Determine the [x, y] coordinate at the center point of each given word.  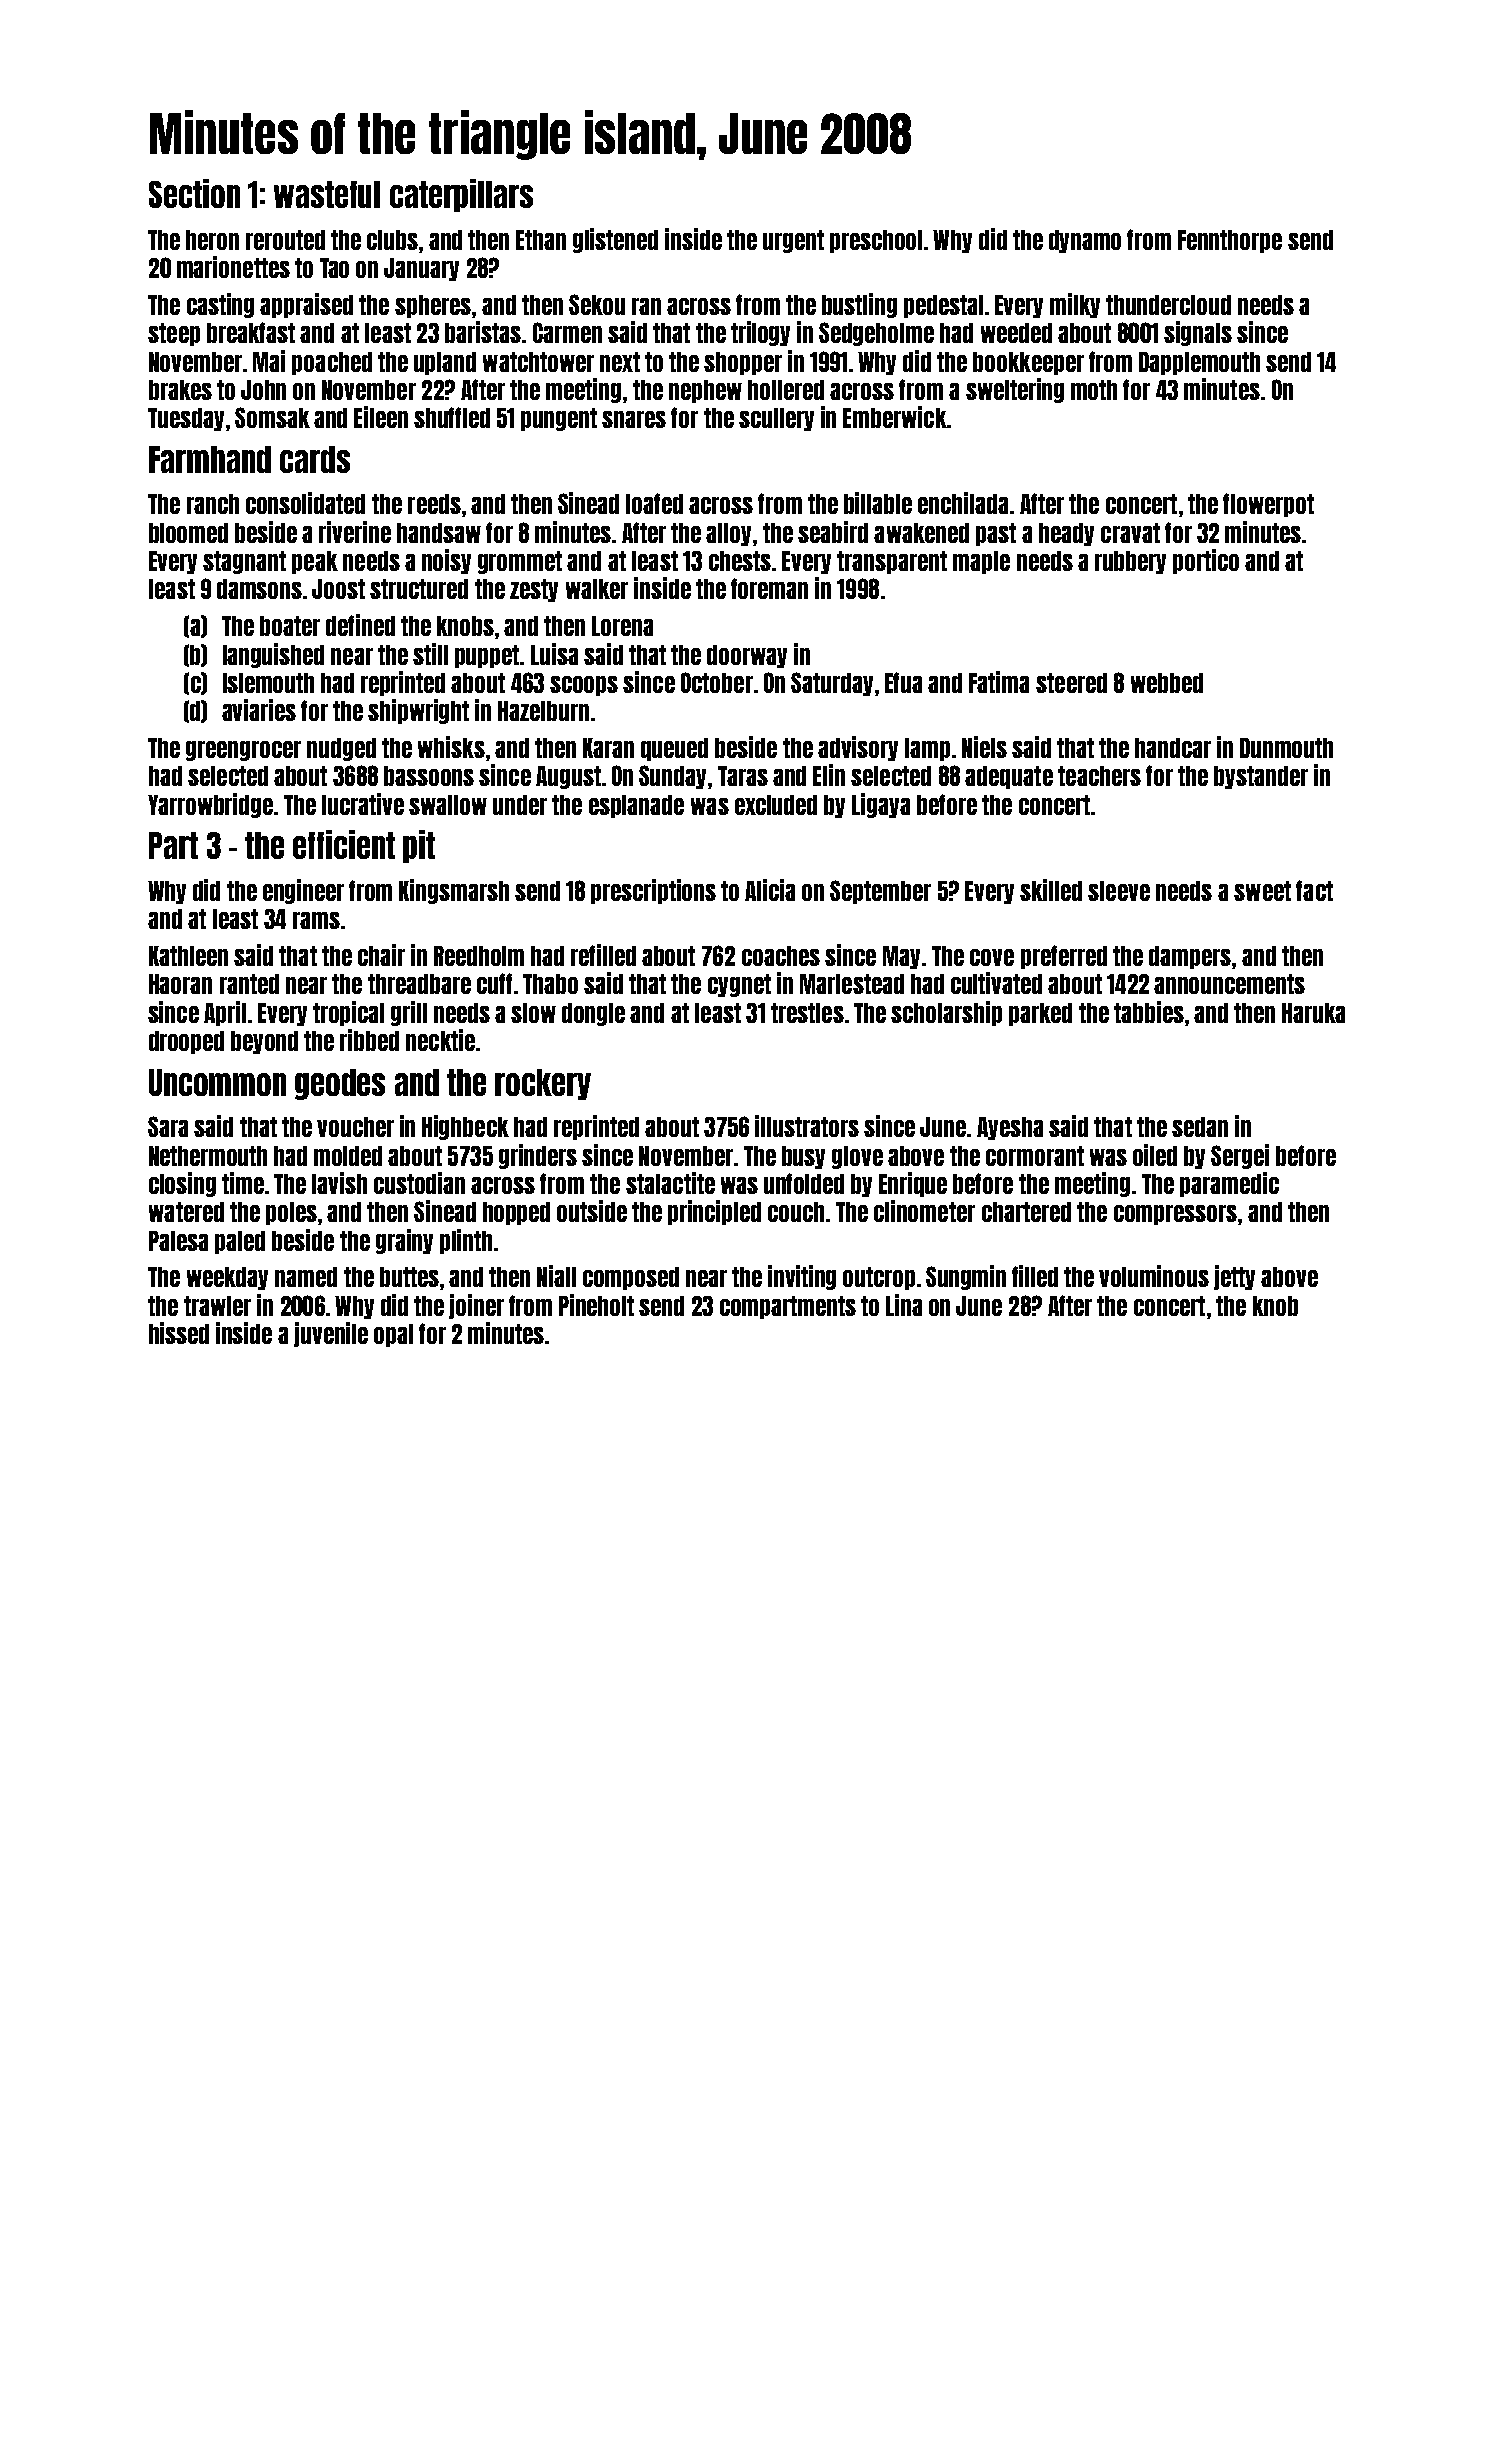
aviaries [259, 710]
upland [445, 363]
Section [194, 193]
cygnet [739, 985]
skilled [1051, 890]
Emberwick [894, 417]
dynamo [1085, 241]
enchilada [963, 503]
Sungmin [966, 1277]
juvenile [331, 1334]
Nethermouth [208, 1156]
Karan [608, 748]
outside [592, 1211]
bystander [1261, 777]
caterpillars [461, 195]
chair [381, 955]
